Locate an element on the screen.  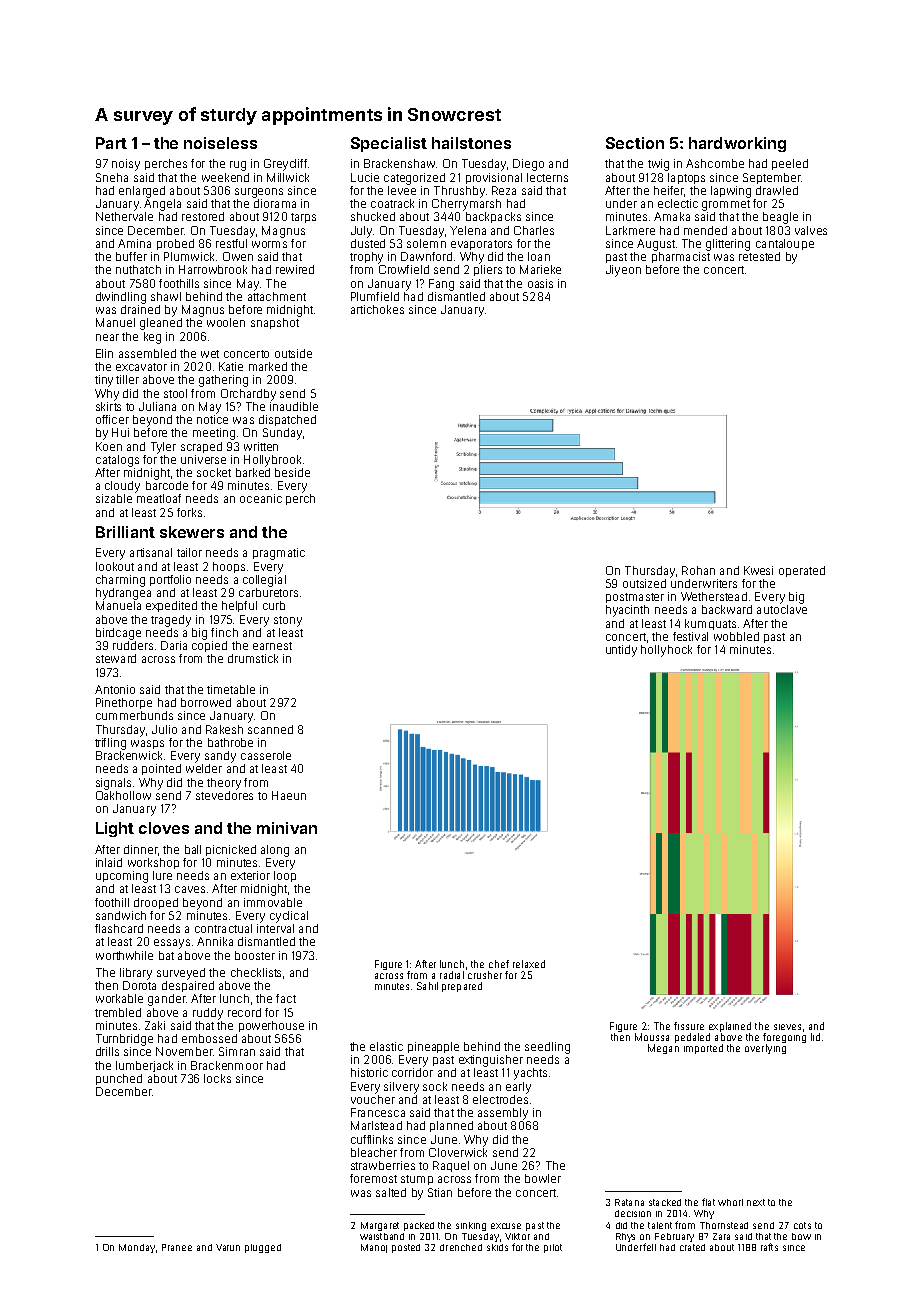
Varun is located at coordinates (228, 1247).
